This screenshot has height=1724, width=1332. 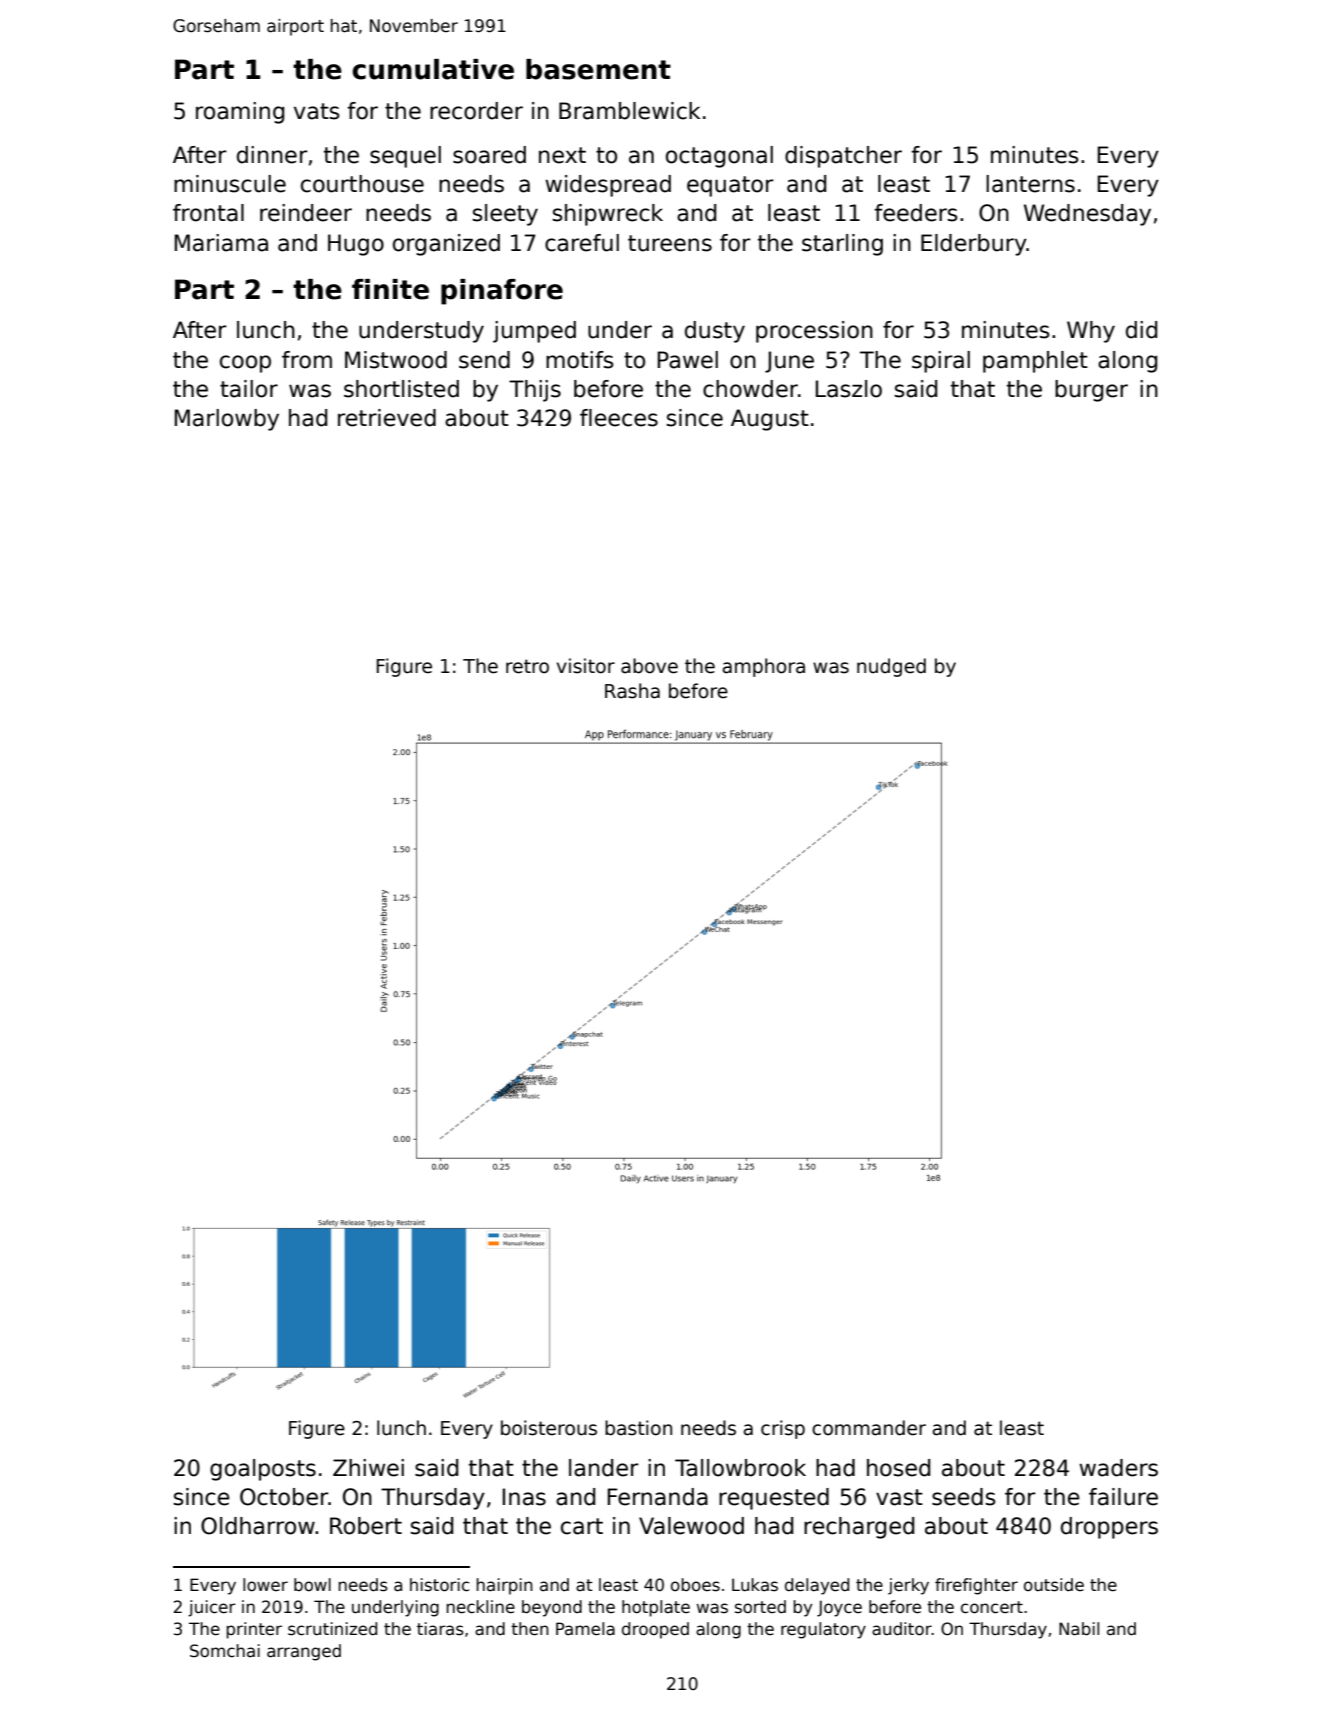 I want to click on dispatcher, so click(x=843, y=157).
